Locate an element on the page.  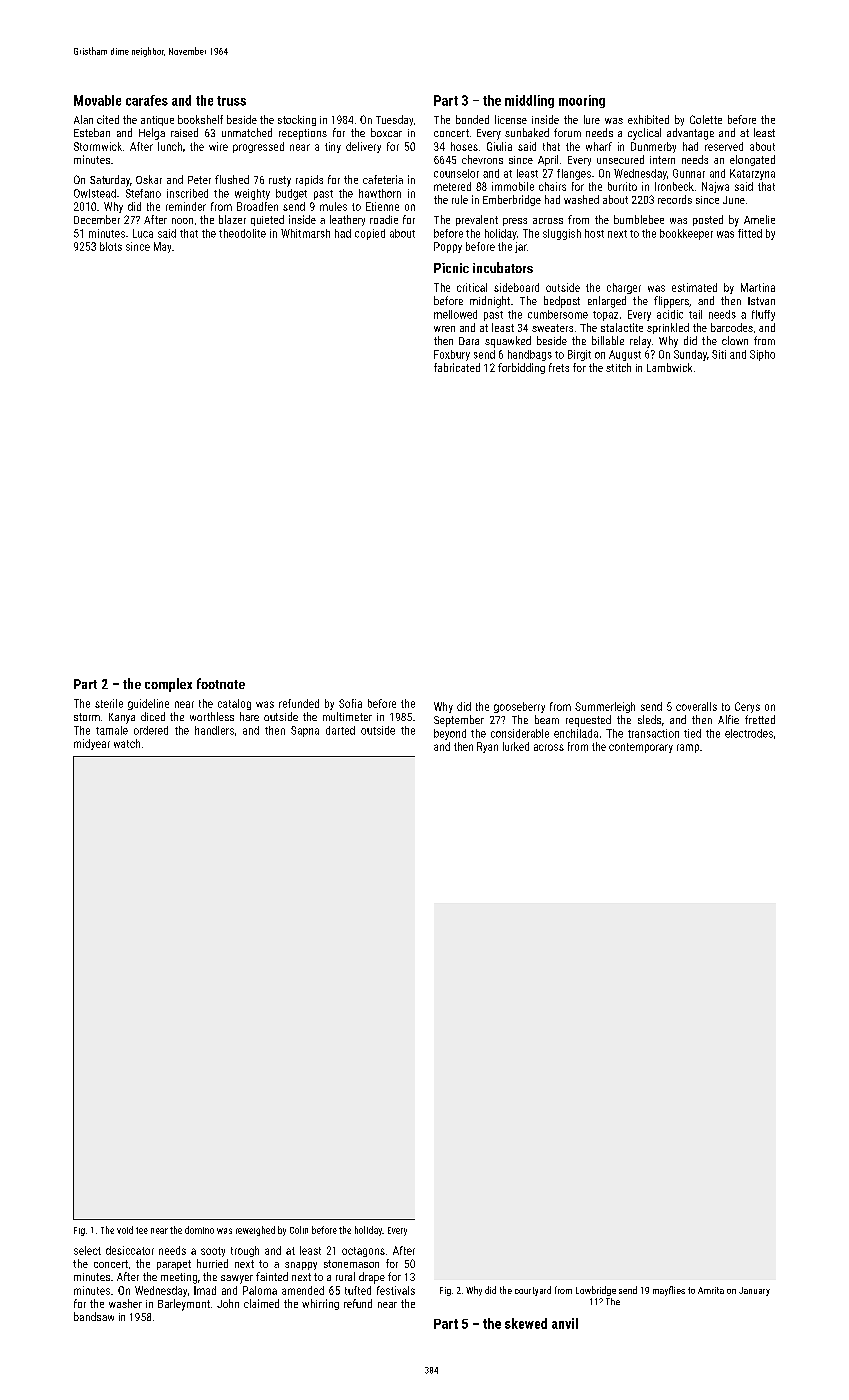
void is located at coordinates (125, 1230).
